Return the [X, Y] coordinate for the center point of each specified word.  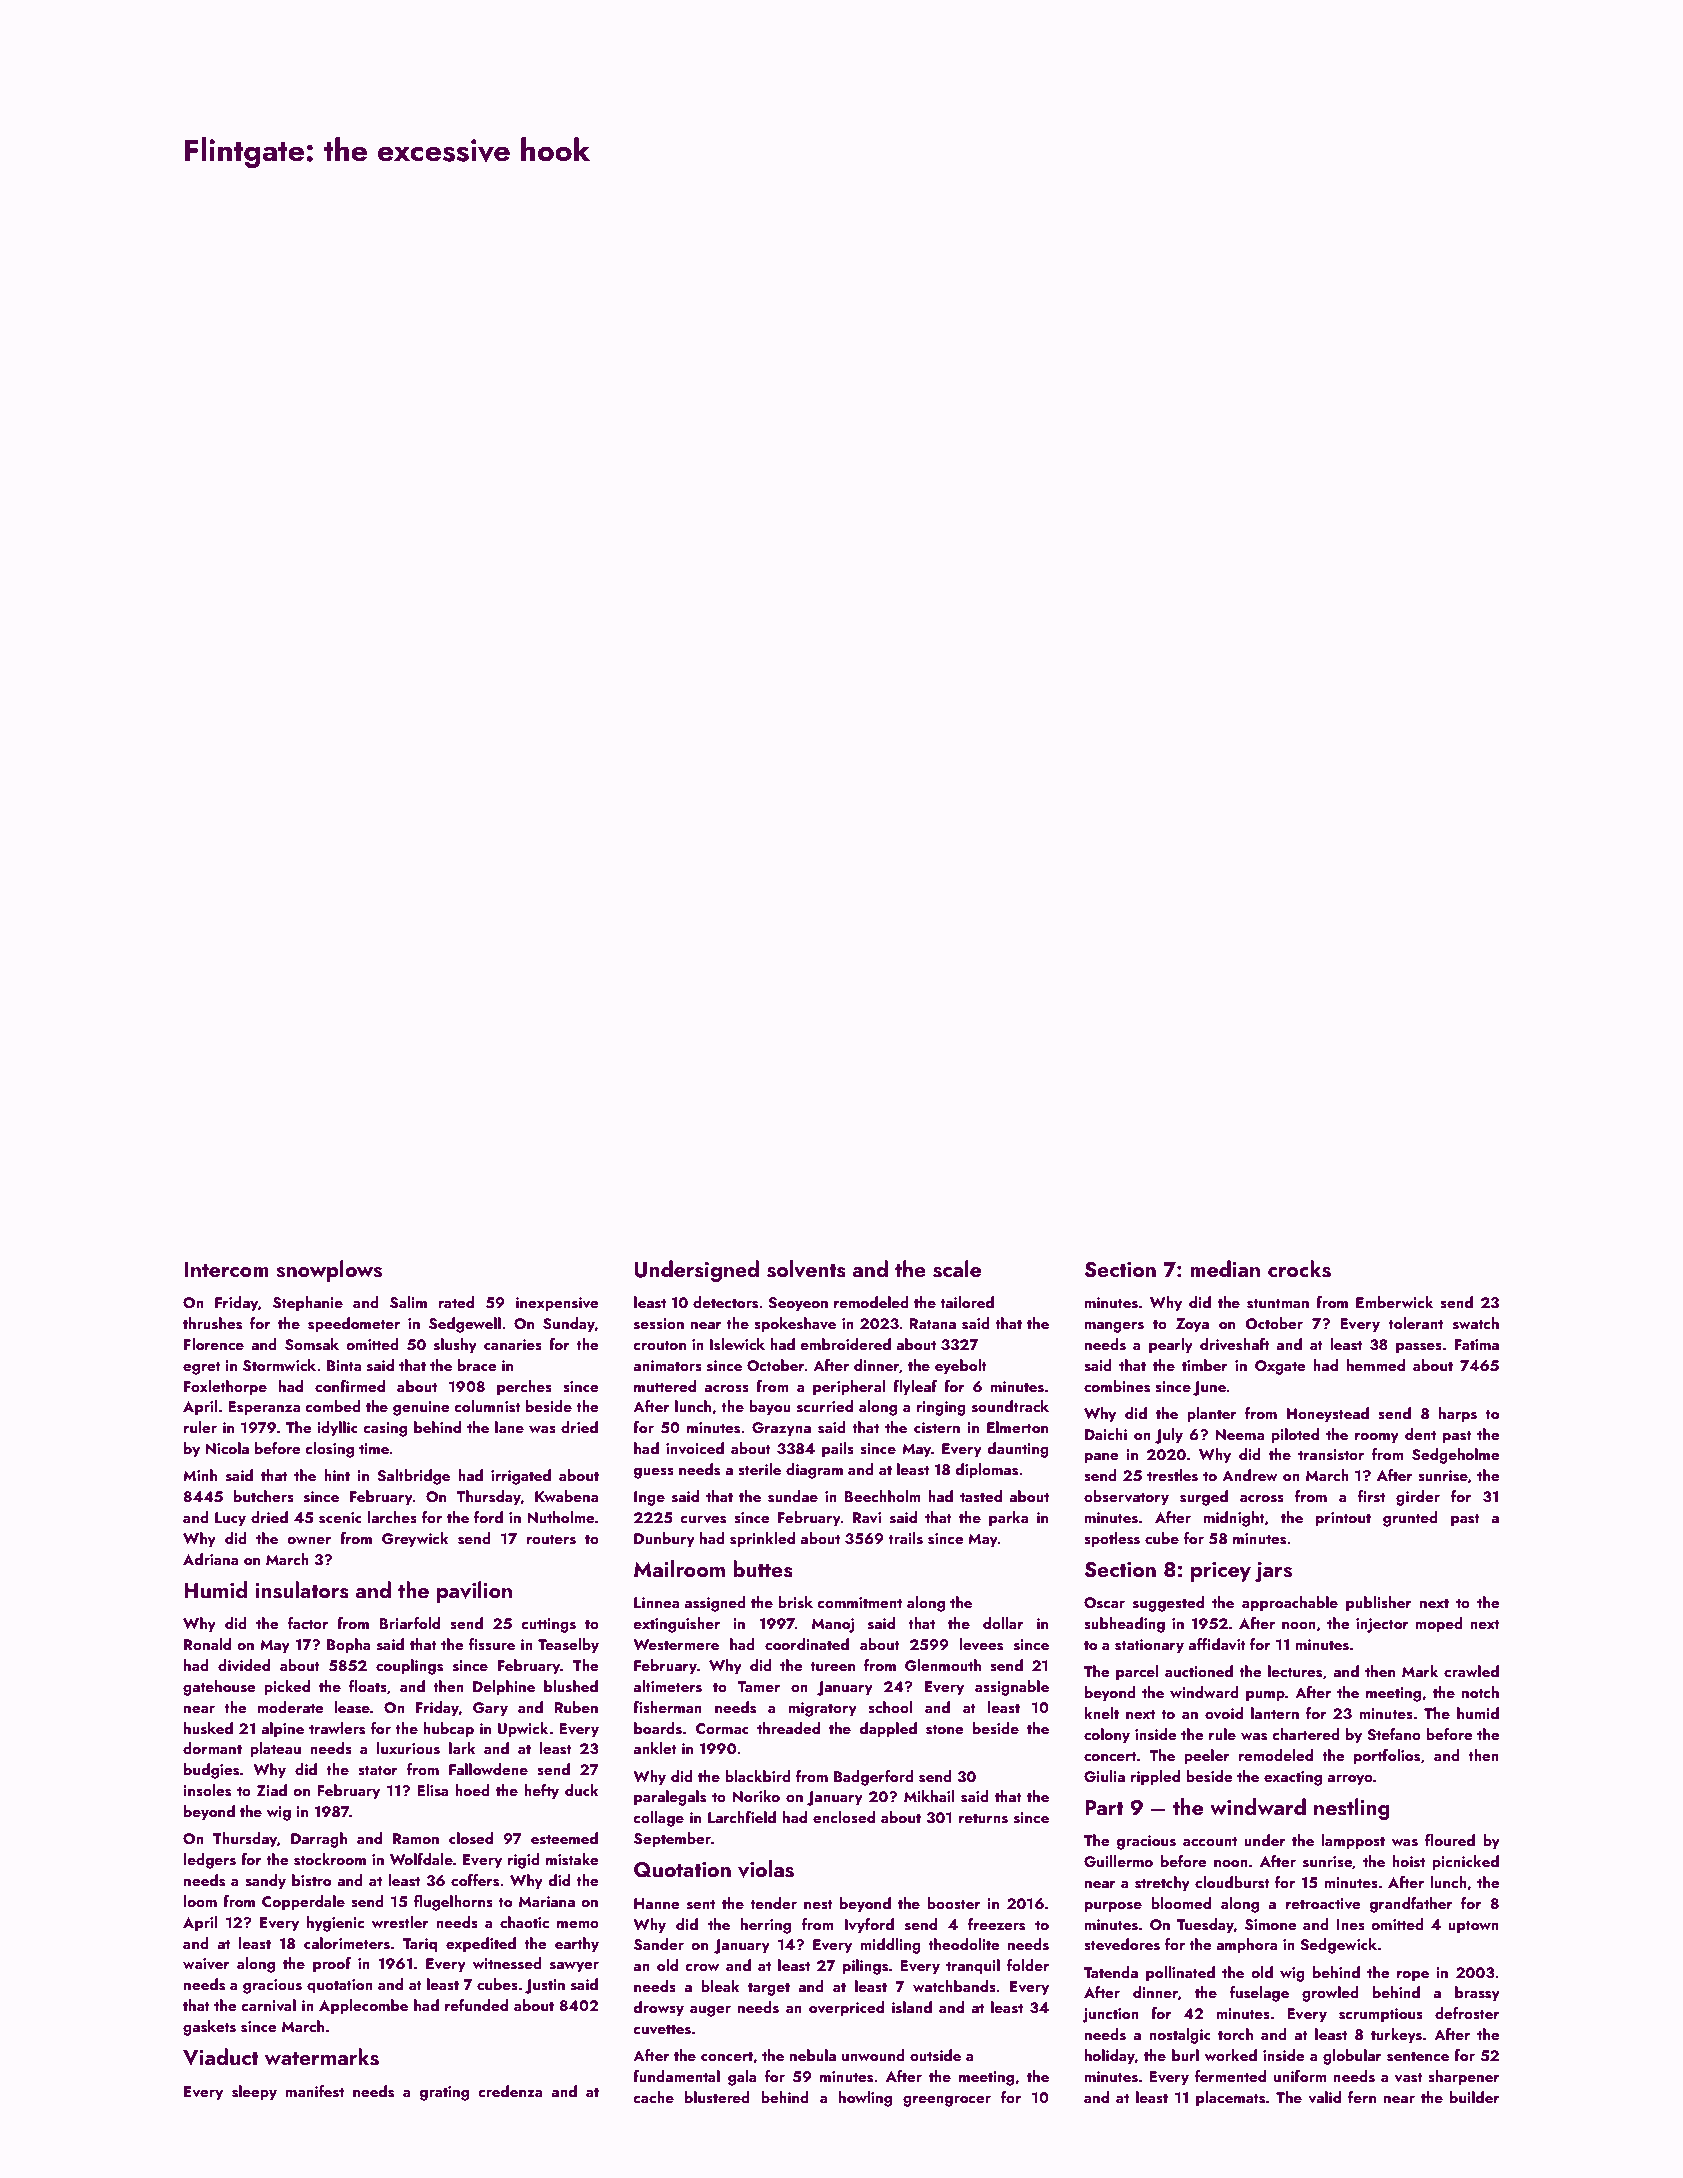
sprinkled [762, 1540]
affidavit [1217, 1644]
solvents [806, 1269]
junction [1110, 2015]
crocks [1299, 1269]
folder [1028, 1965]
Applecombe [363, 2007]
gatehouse [219, 1688]
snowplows [329, 1271]
